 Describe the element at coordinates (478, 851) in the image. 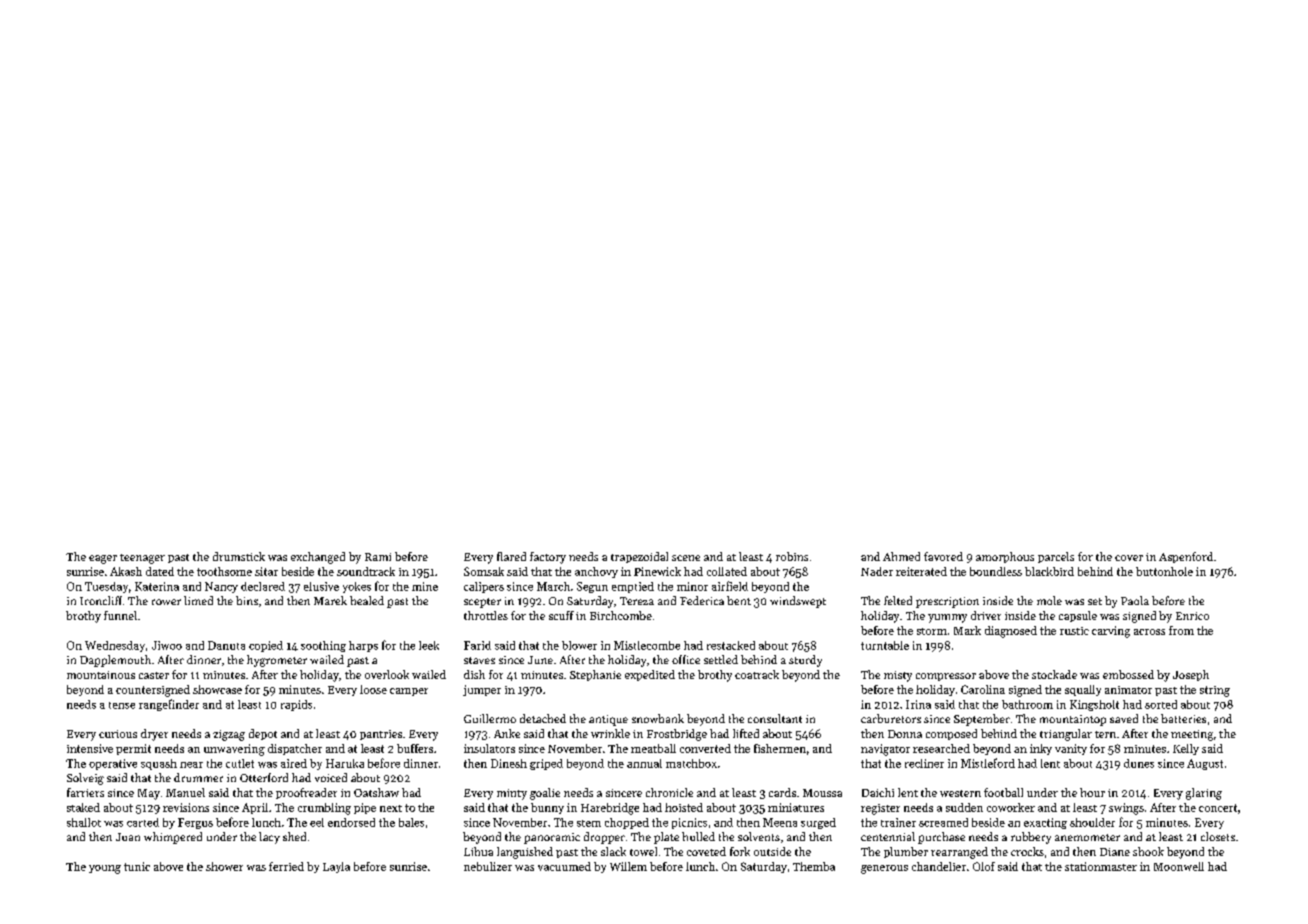

I see `Lihua` at that location.
